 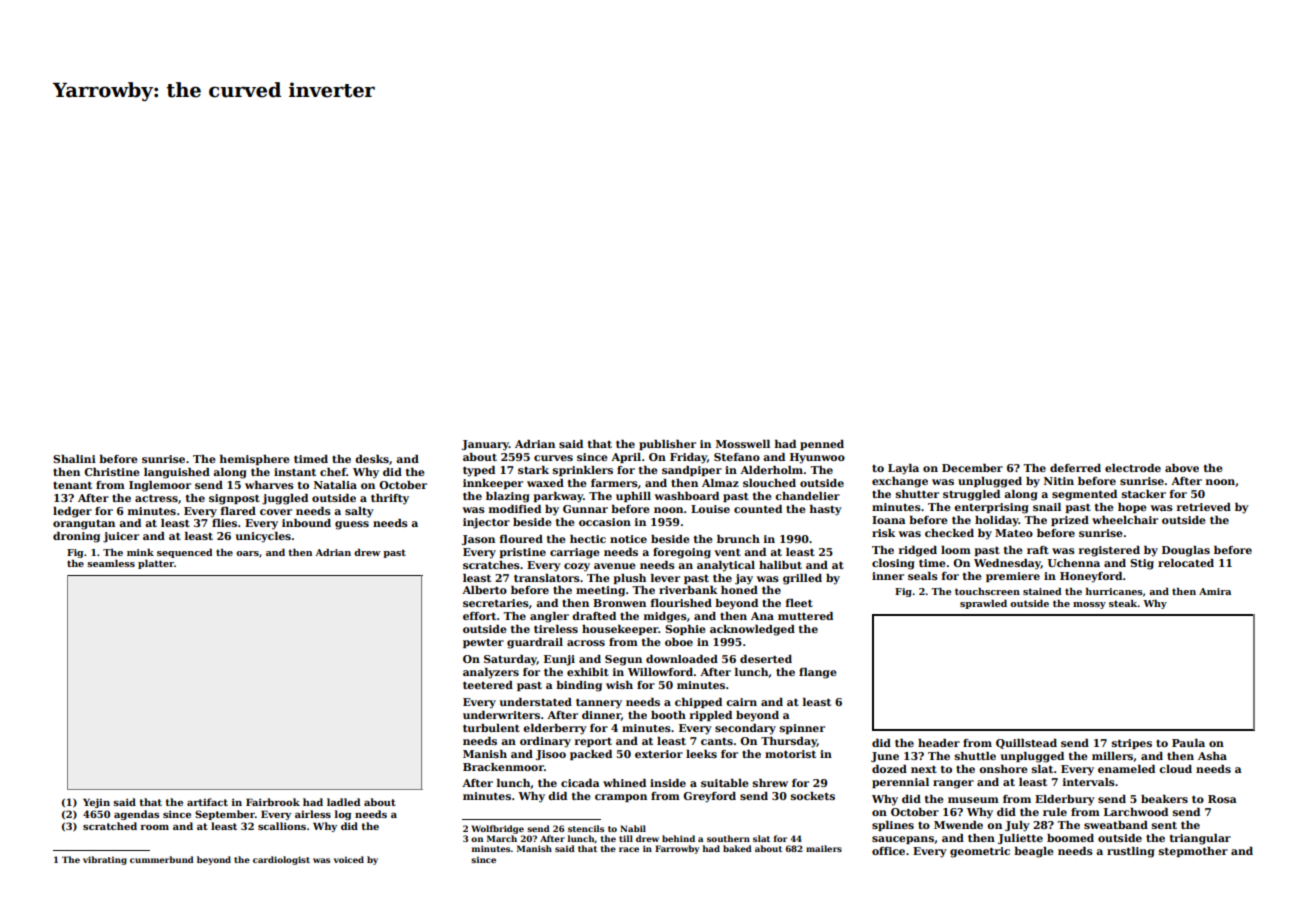 What do you see at coordinates (74, 459) in the page?
I see `Shalini` at bounding box center [74, 459].
